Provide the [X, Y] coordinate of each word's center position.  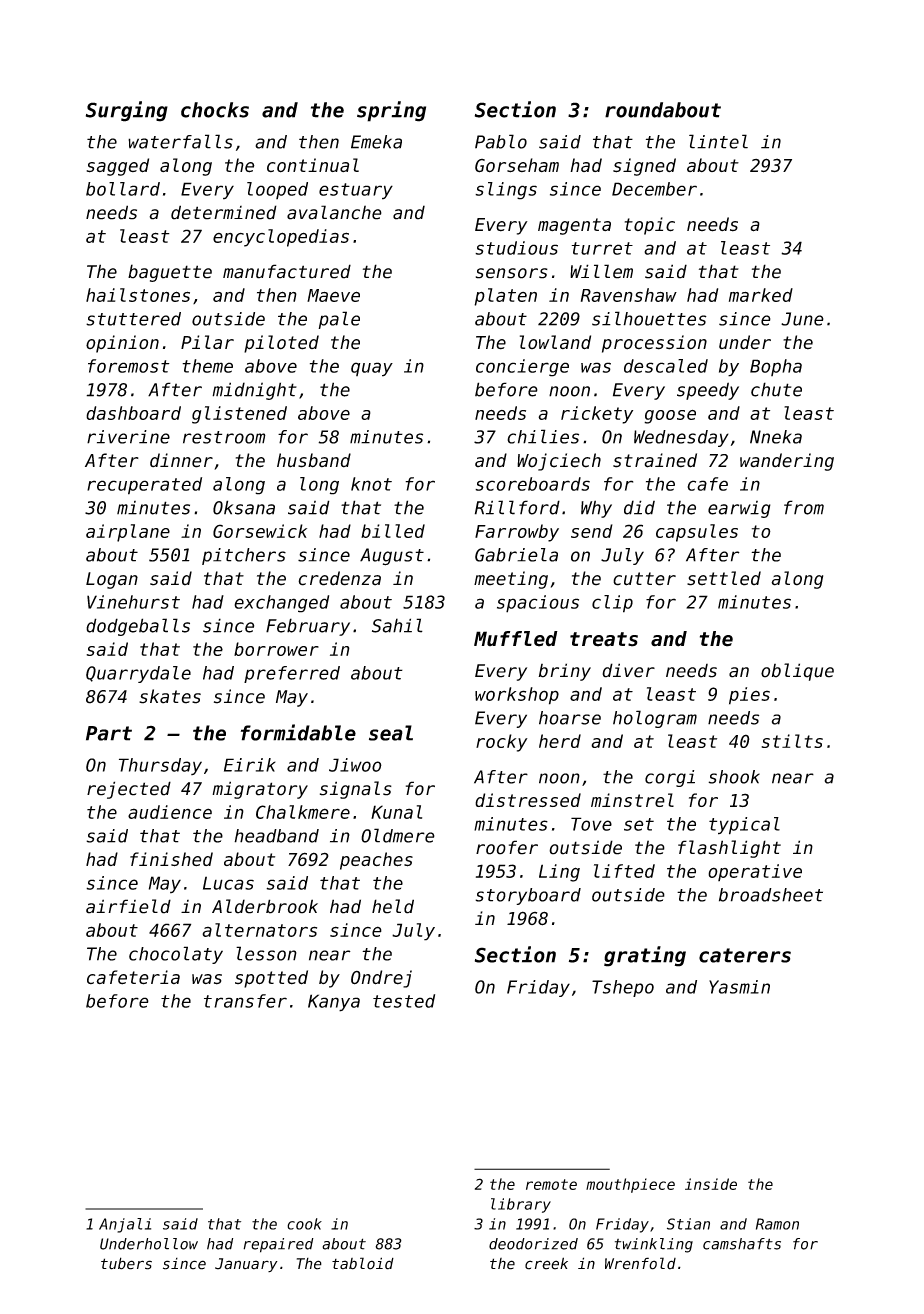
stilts [792, 741]
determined [224, 212]
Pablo [501, 141]
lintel [718, 141]
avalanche [334, 212]
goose [670, 417]
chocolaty [176, 955]
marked [761, 295]
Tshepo [623, 988]
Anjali [125, 1225]
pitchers [244, 556]
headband [276, 836]
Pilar [207, 342]
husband [314, 460]
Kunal [396, 812]
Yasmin [739, 987]
